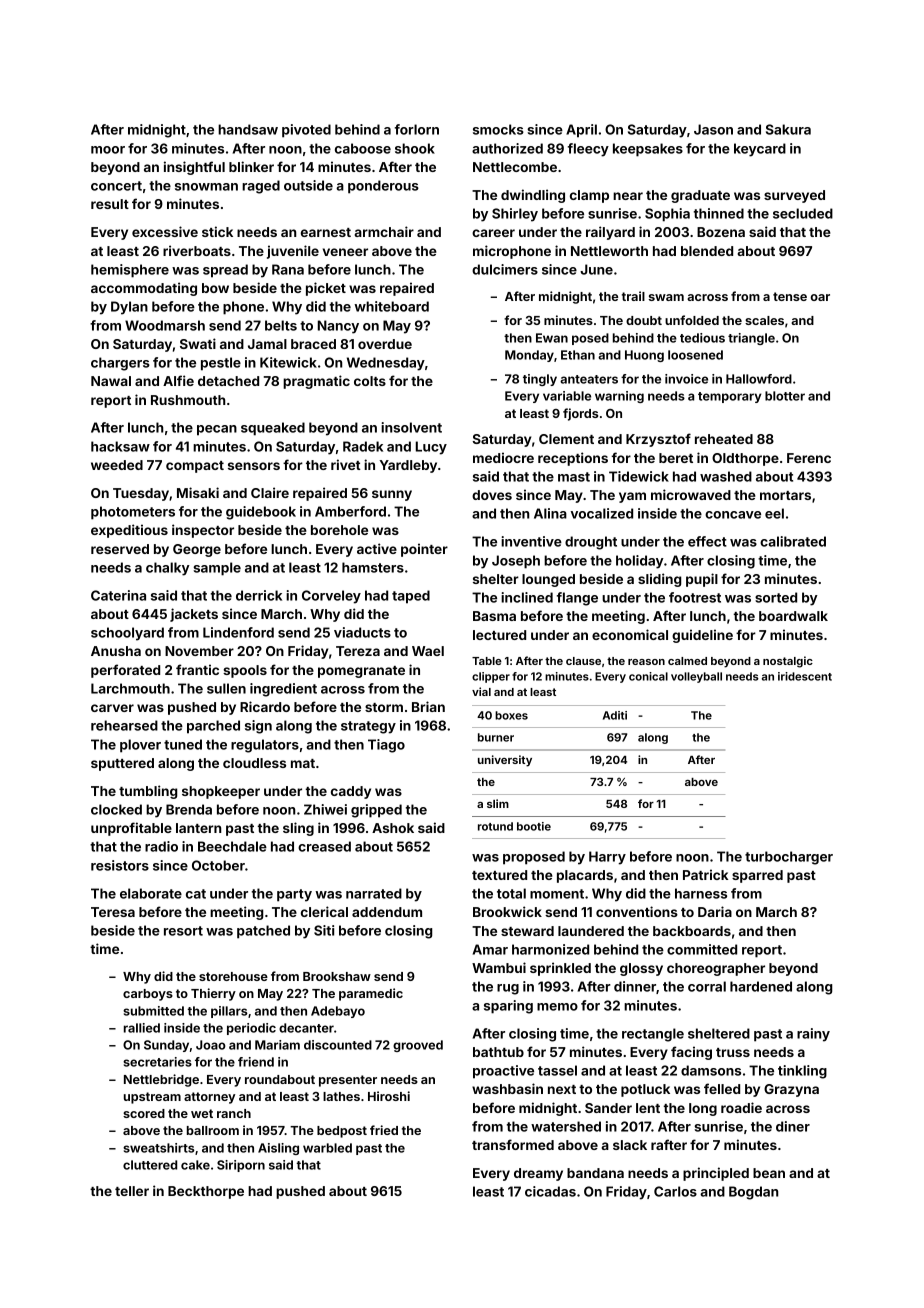  What do you see at coordinates (408, 466) in the image?
I see `Yardleby` at bounding box center [408, 466].
